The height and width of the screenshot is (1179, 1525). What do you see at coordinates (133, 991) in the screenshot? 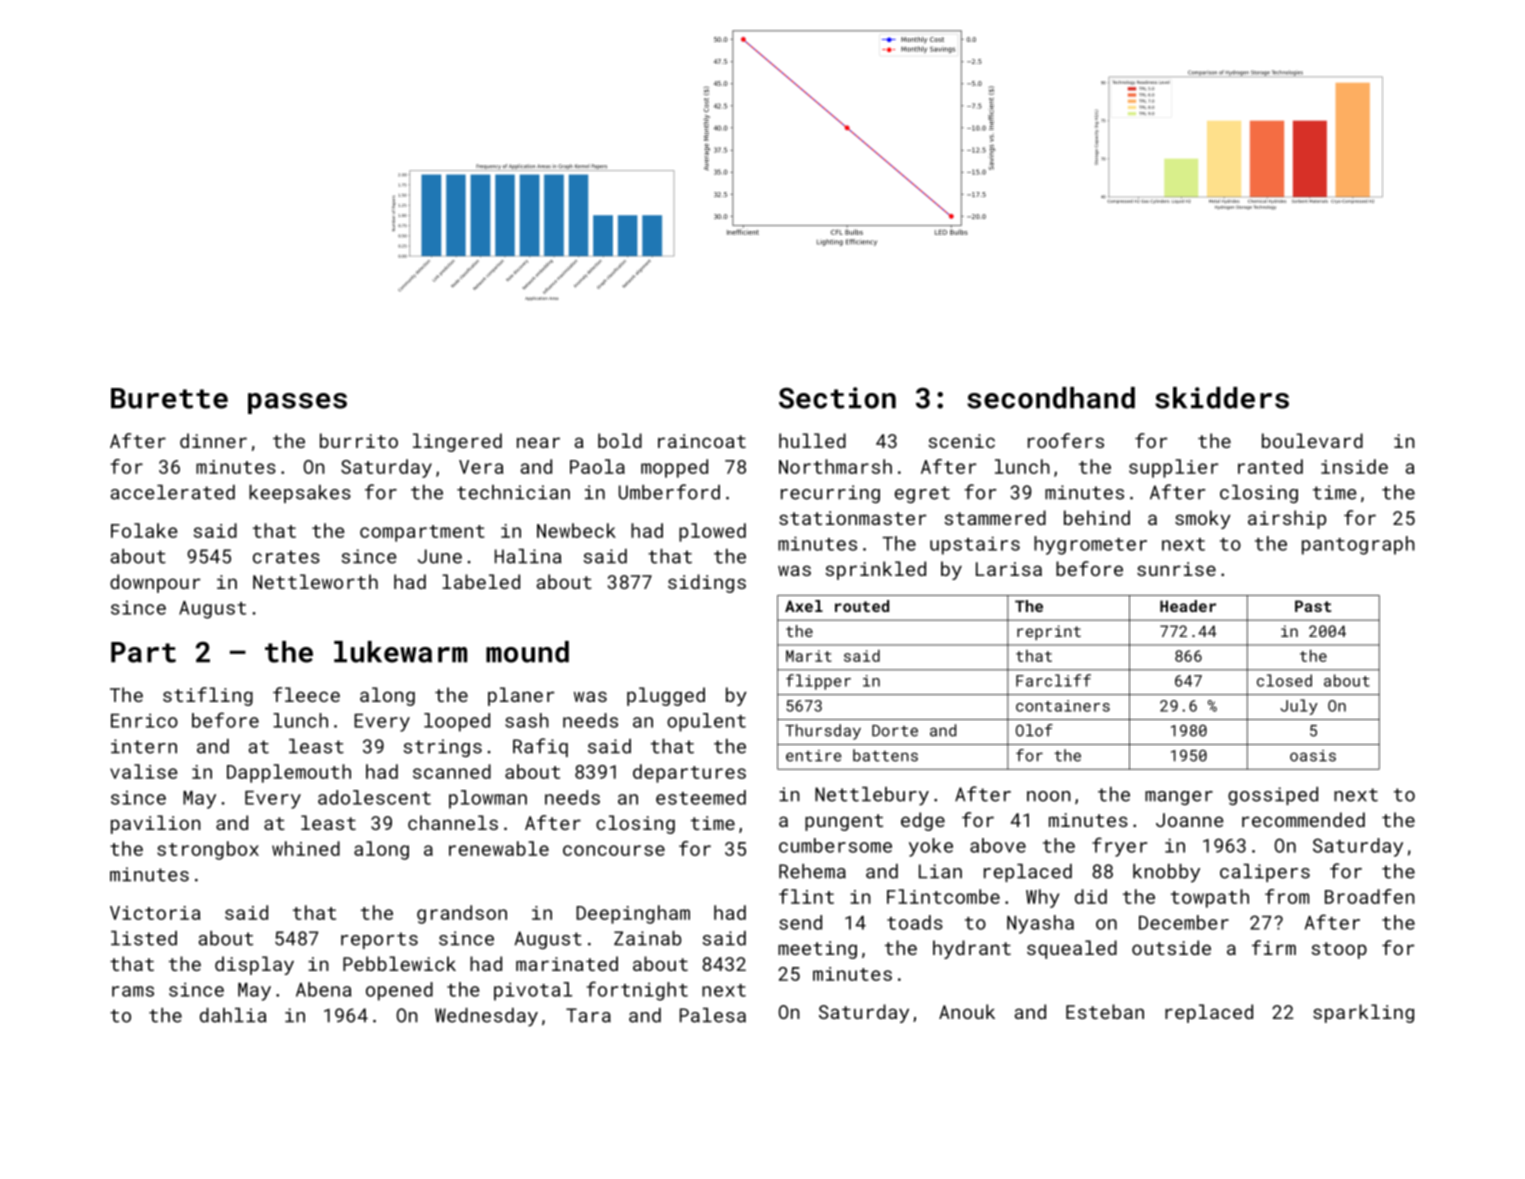
I see `rams` at bounding box center [133, 991].
